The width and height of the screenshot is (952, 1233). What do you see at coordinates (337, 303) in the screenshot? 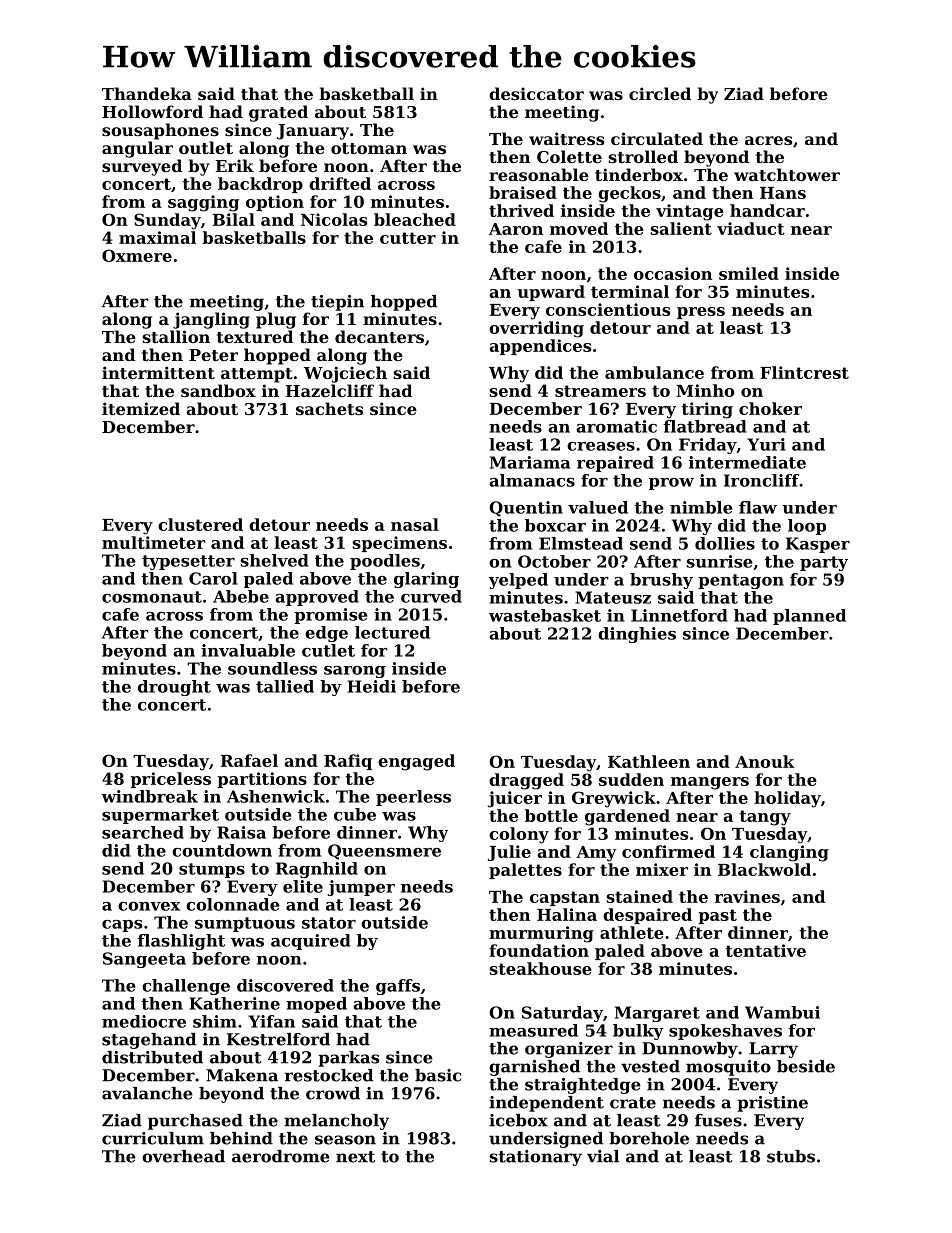
I see `tiepin` at bounding box center [337, 303].
